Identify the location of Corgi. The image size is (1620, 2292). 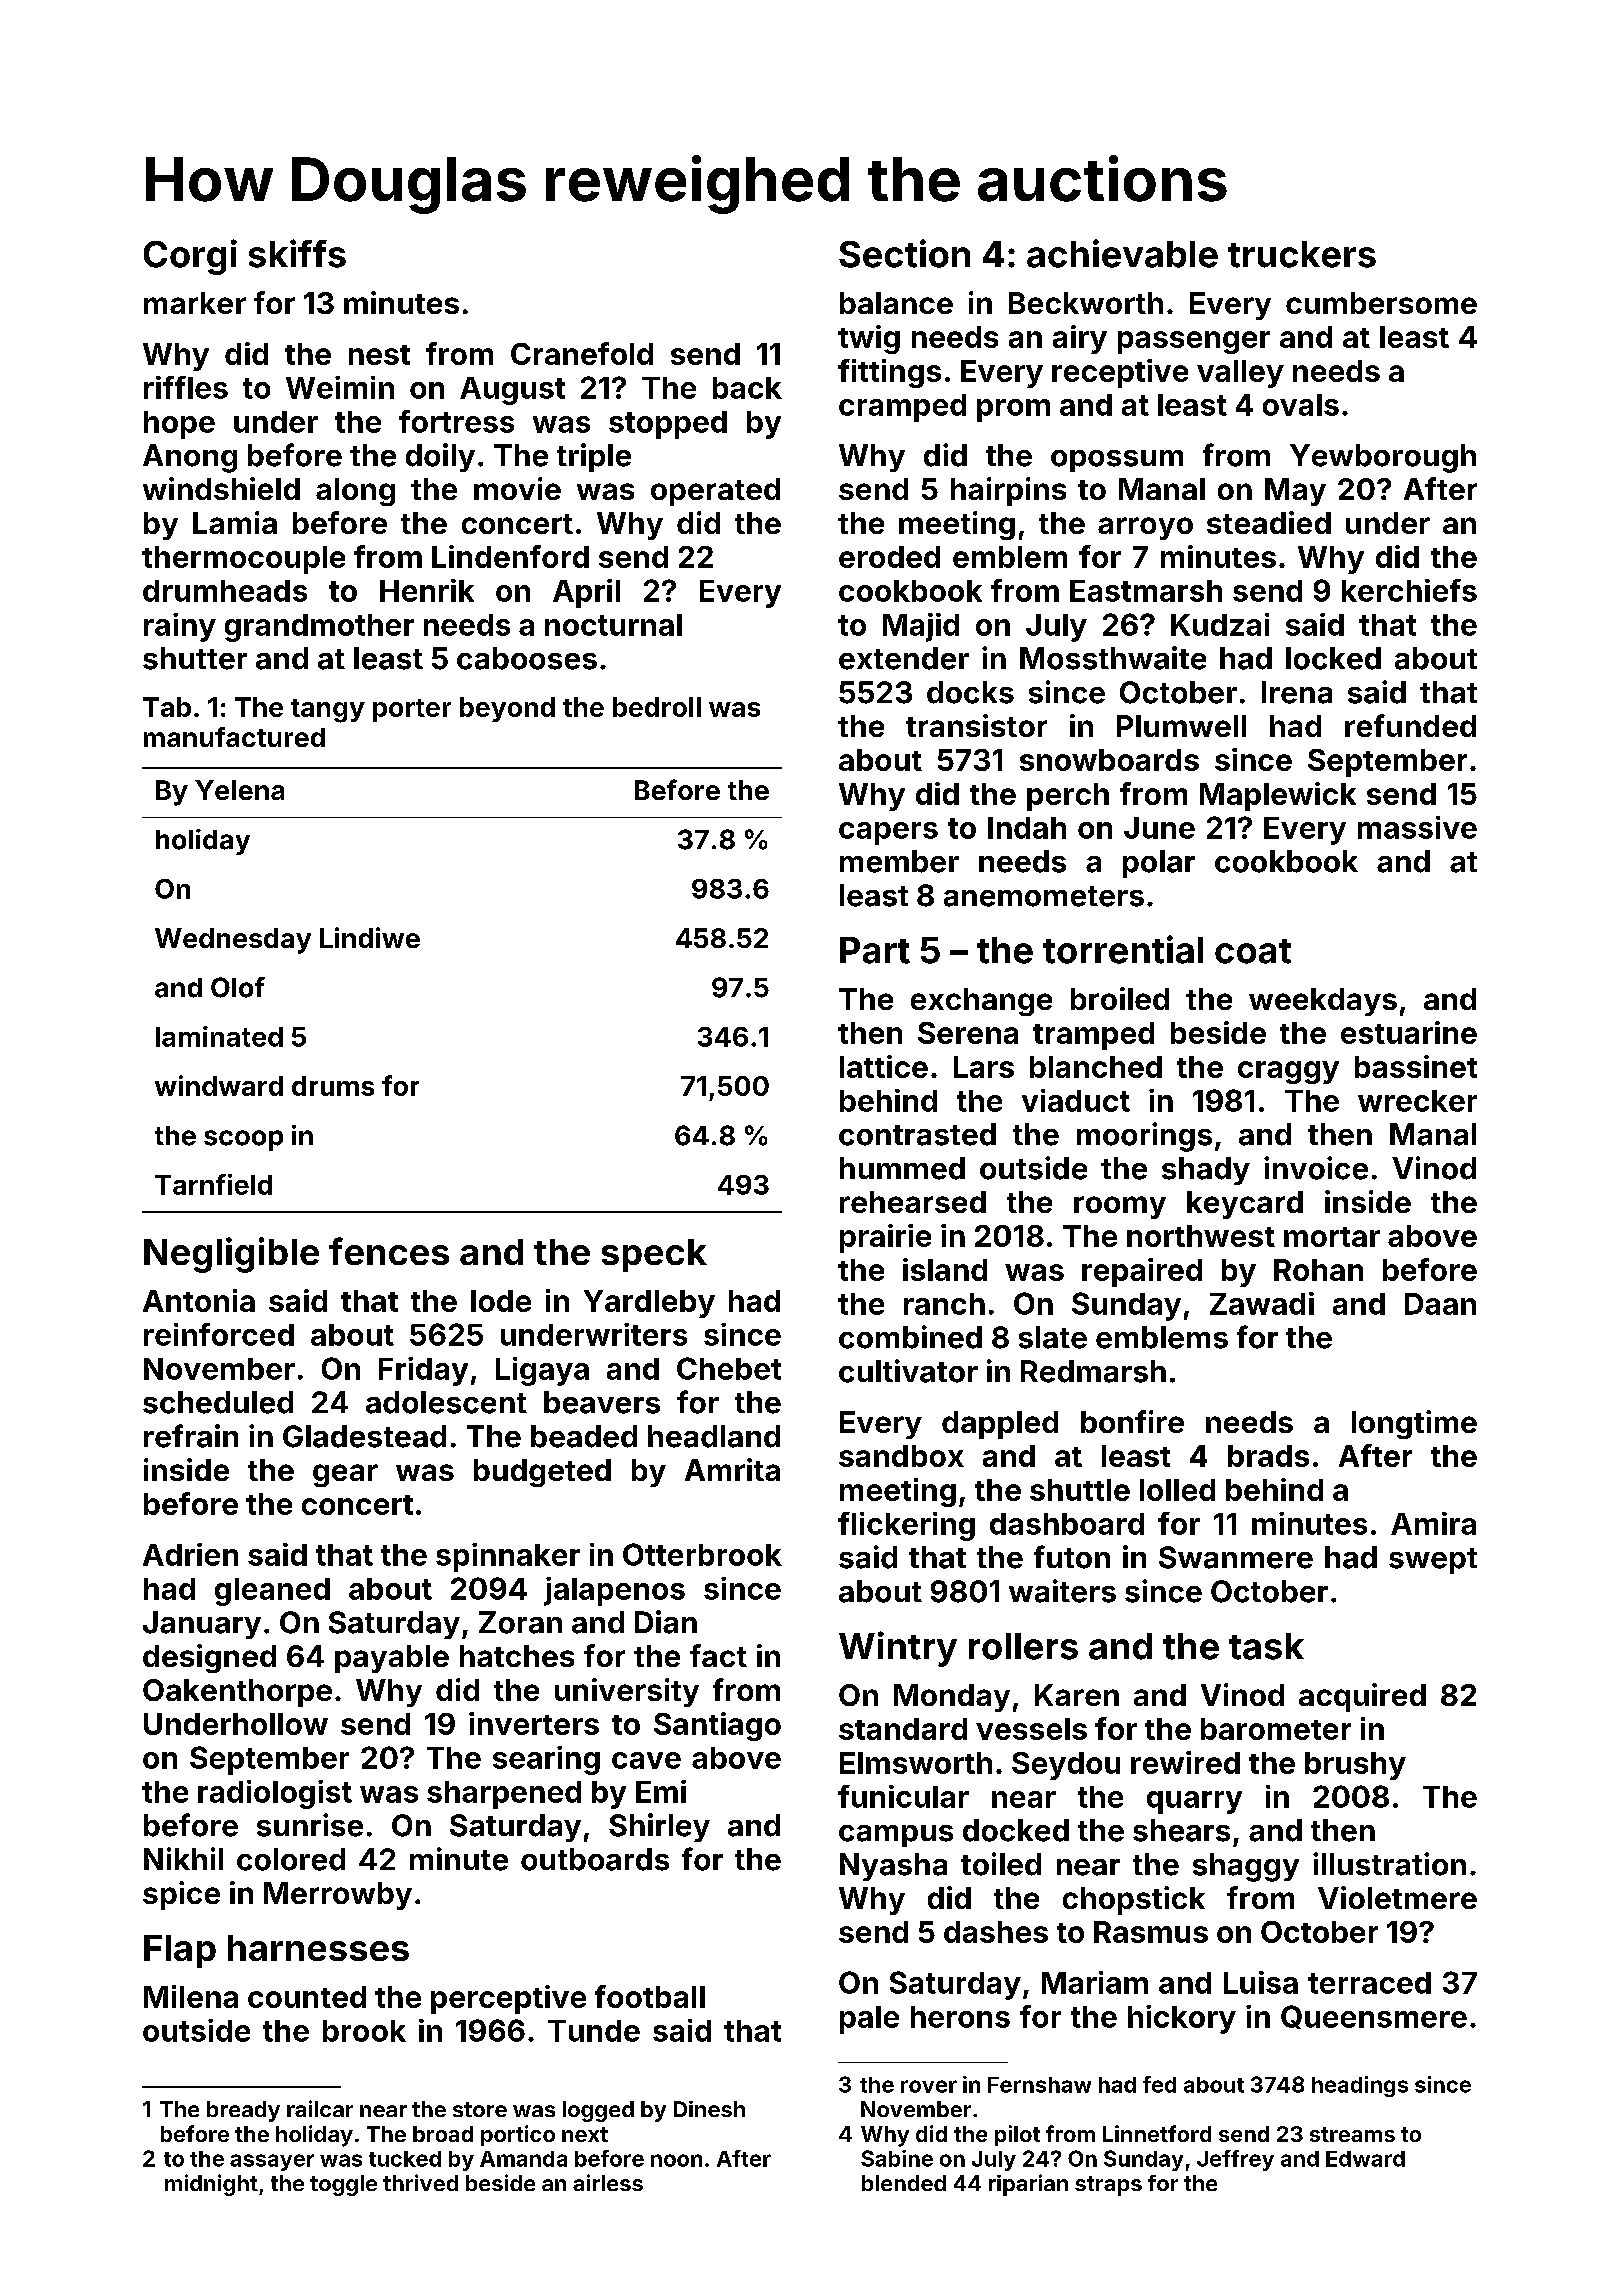
(190, 257).
